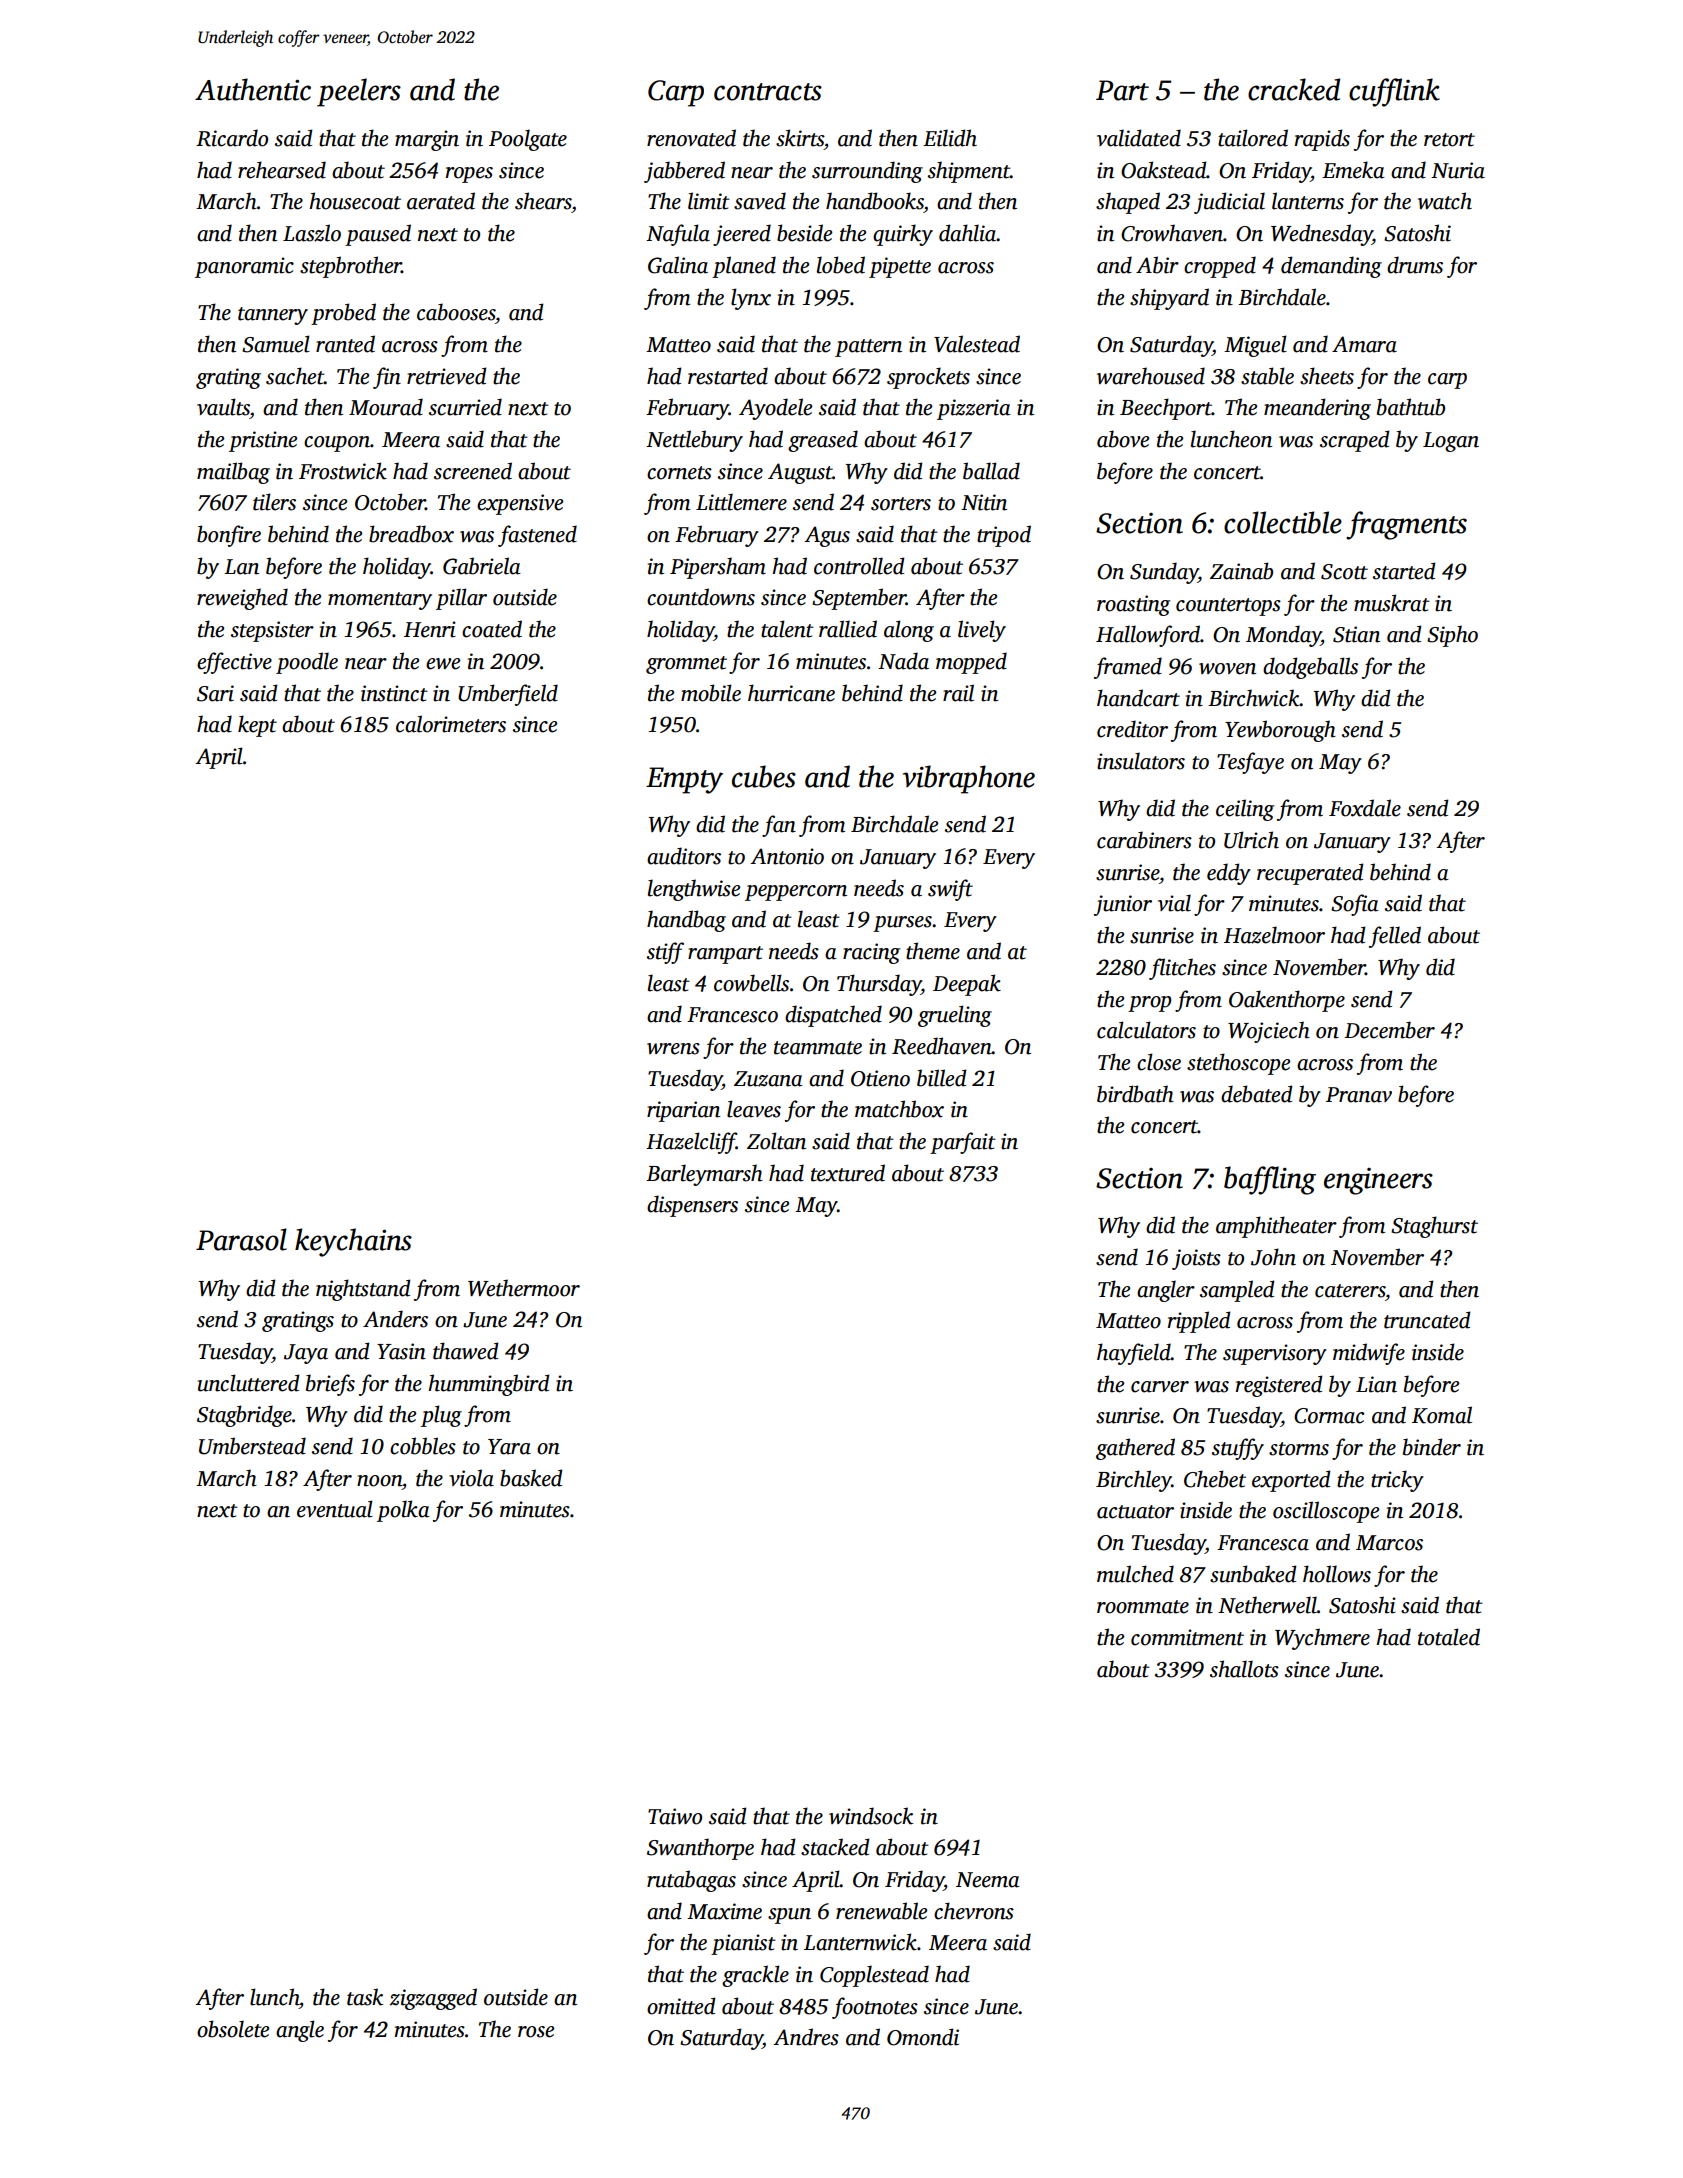  I want to click on rose, so click(536, 2032).
